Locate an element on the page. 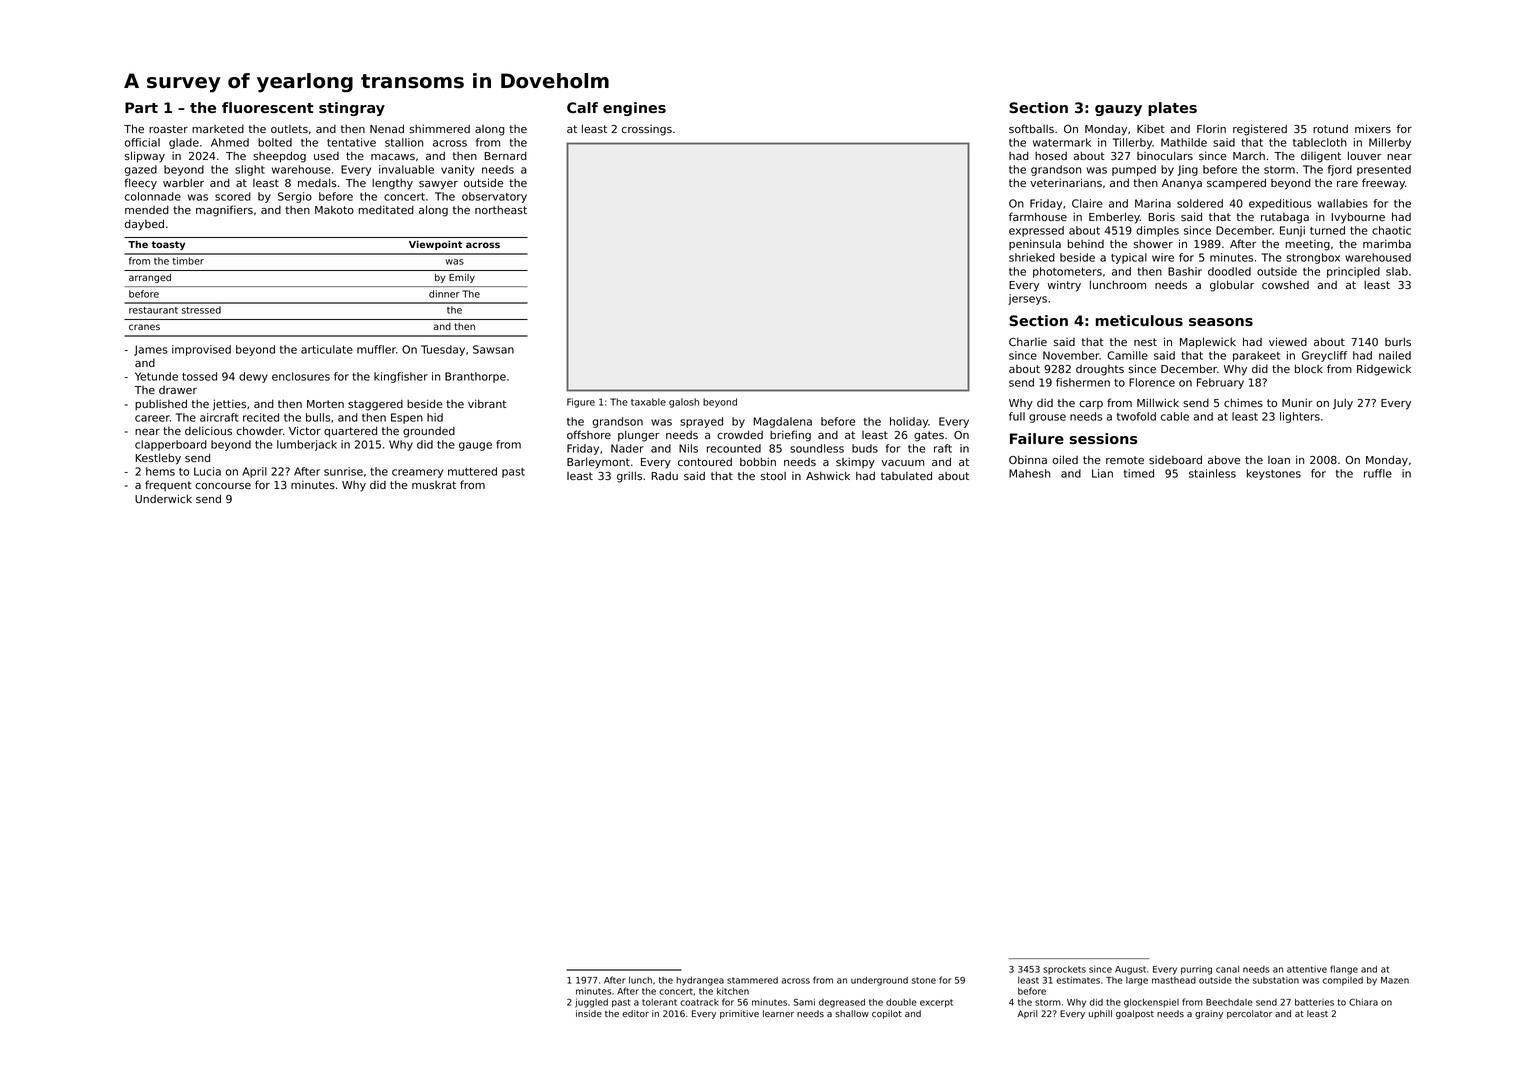 The width and height of the document is (1536, 1086). Underwick is located at coordinates (163, 498).
